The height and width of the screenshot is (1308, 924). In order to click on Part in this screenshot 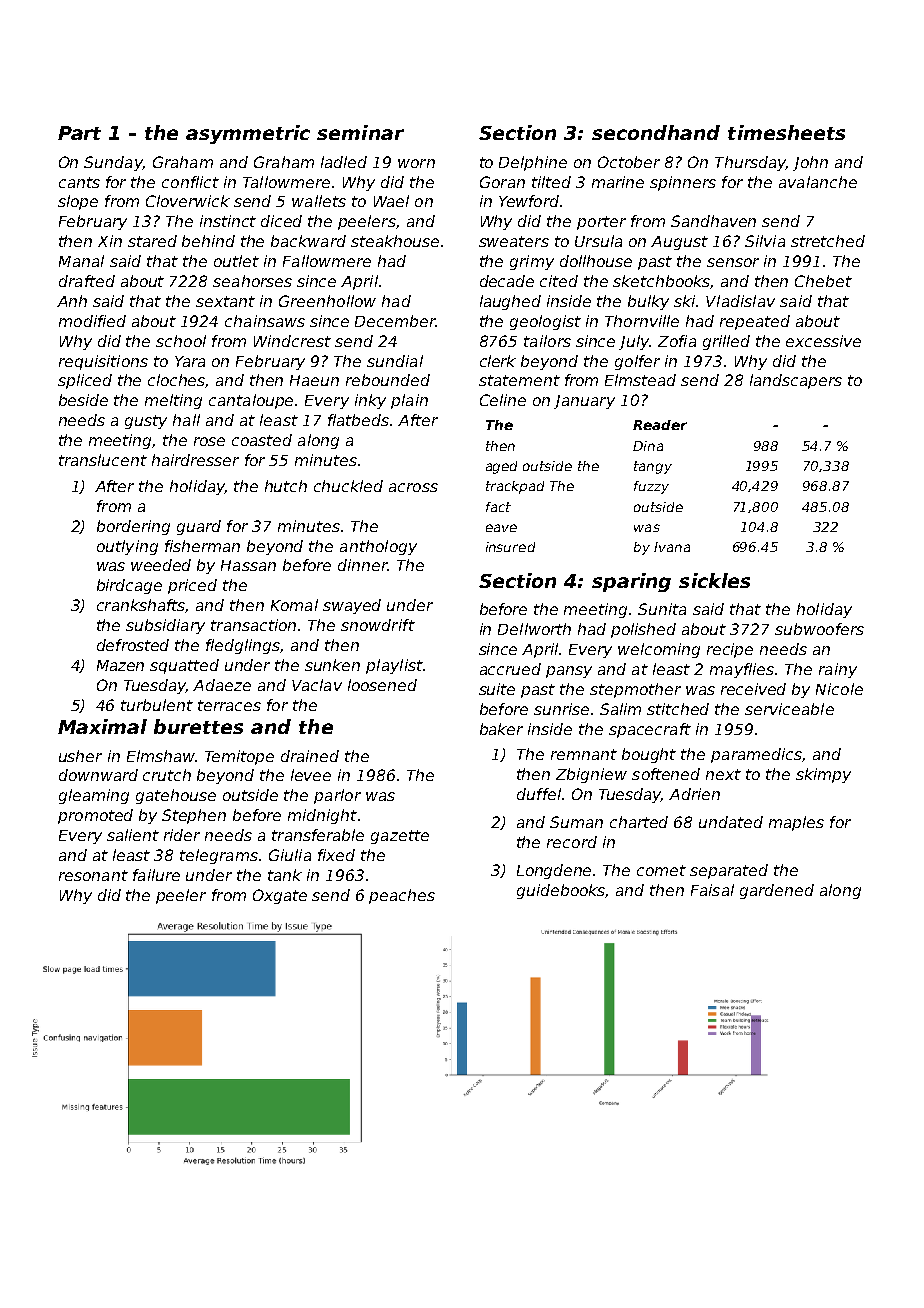, I will do `click(79, 133)`.
